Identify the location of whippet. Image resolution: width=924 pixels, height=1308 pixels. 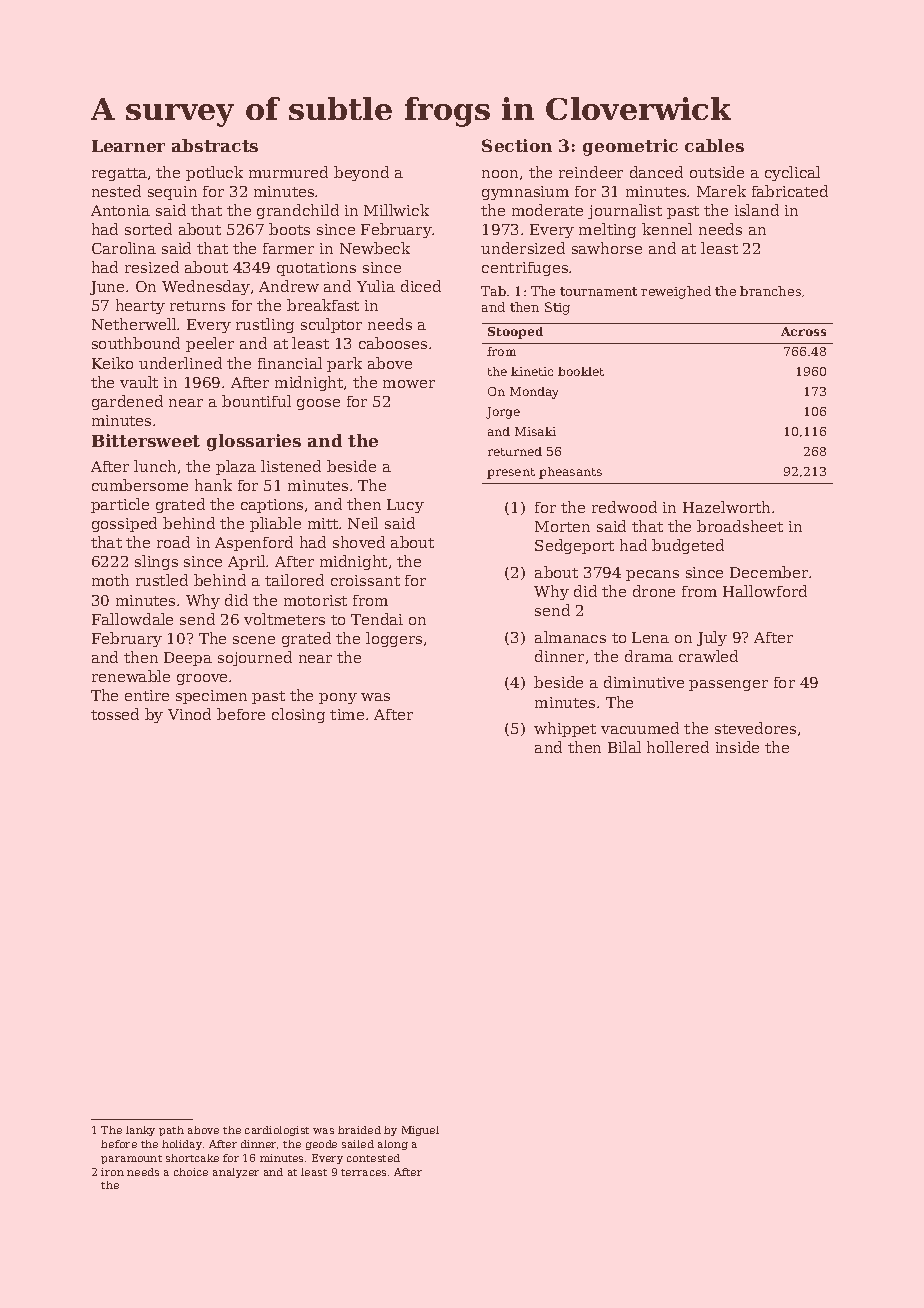
(565, 729).
